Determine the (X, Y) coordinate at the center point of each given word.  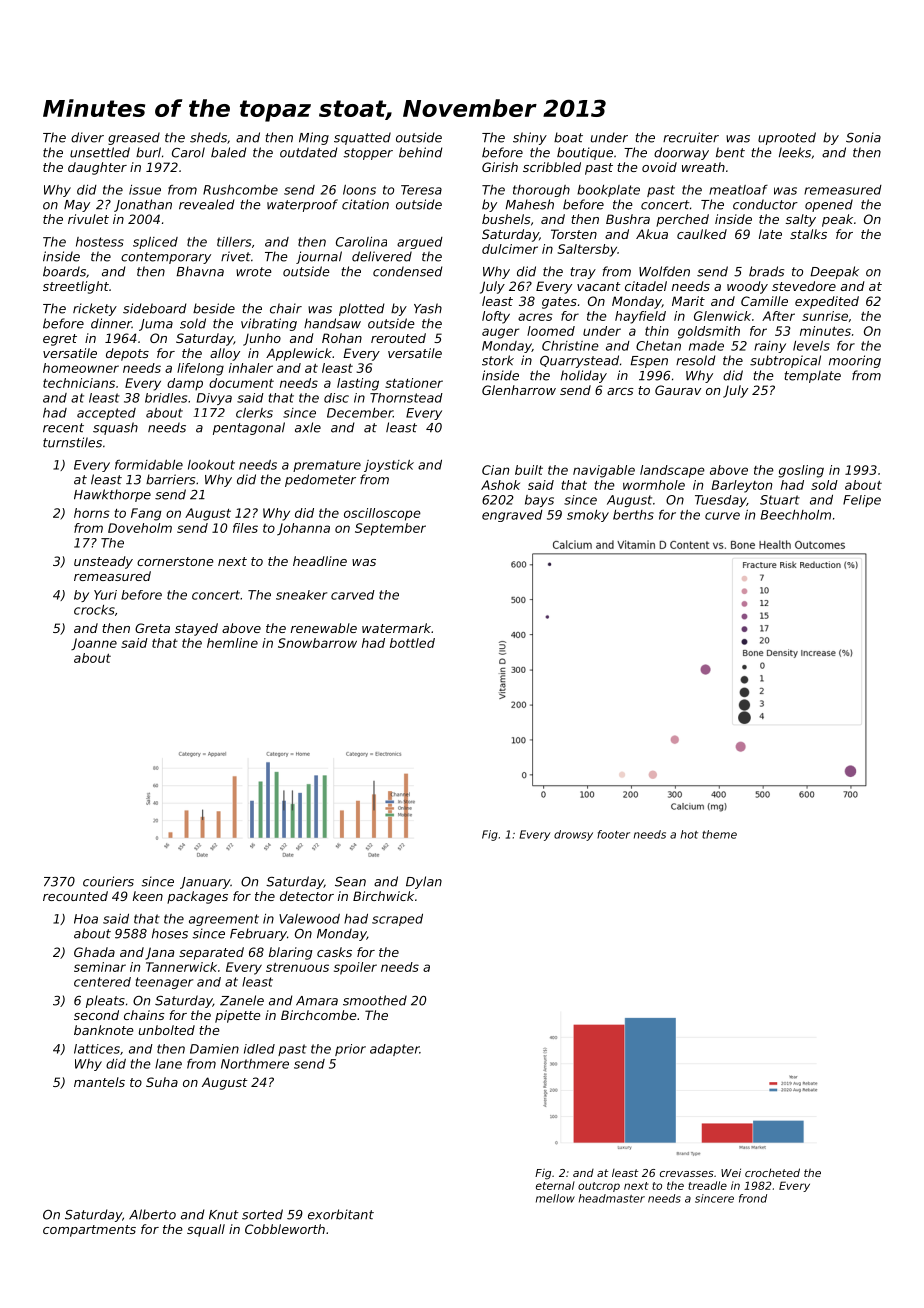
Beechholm (796, 515)
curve (722, 516)
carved (353, 595)
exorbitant (341, 1214)
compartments (89, 1231)
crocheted (772, 1172)
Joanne (94, 644)
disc (336, 398)
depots (127, 354)
